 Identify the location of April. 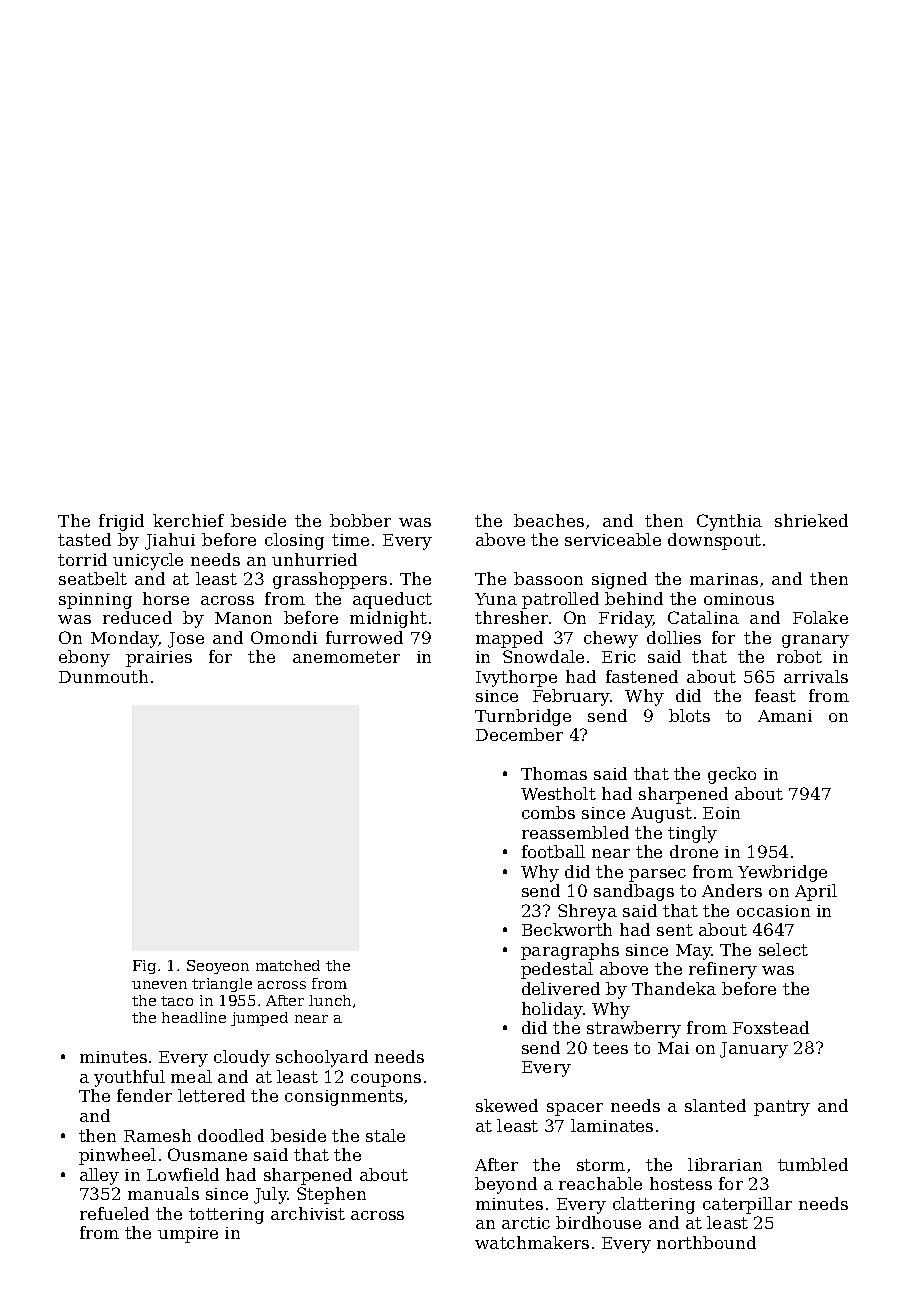
(816, 892).
